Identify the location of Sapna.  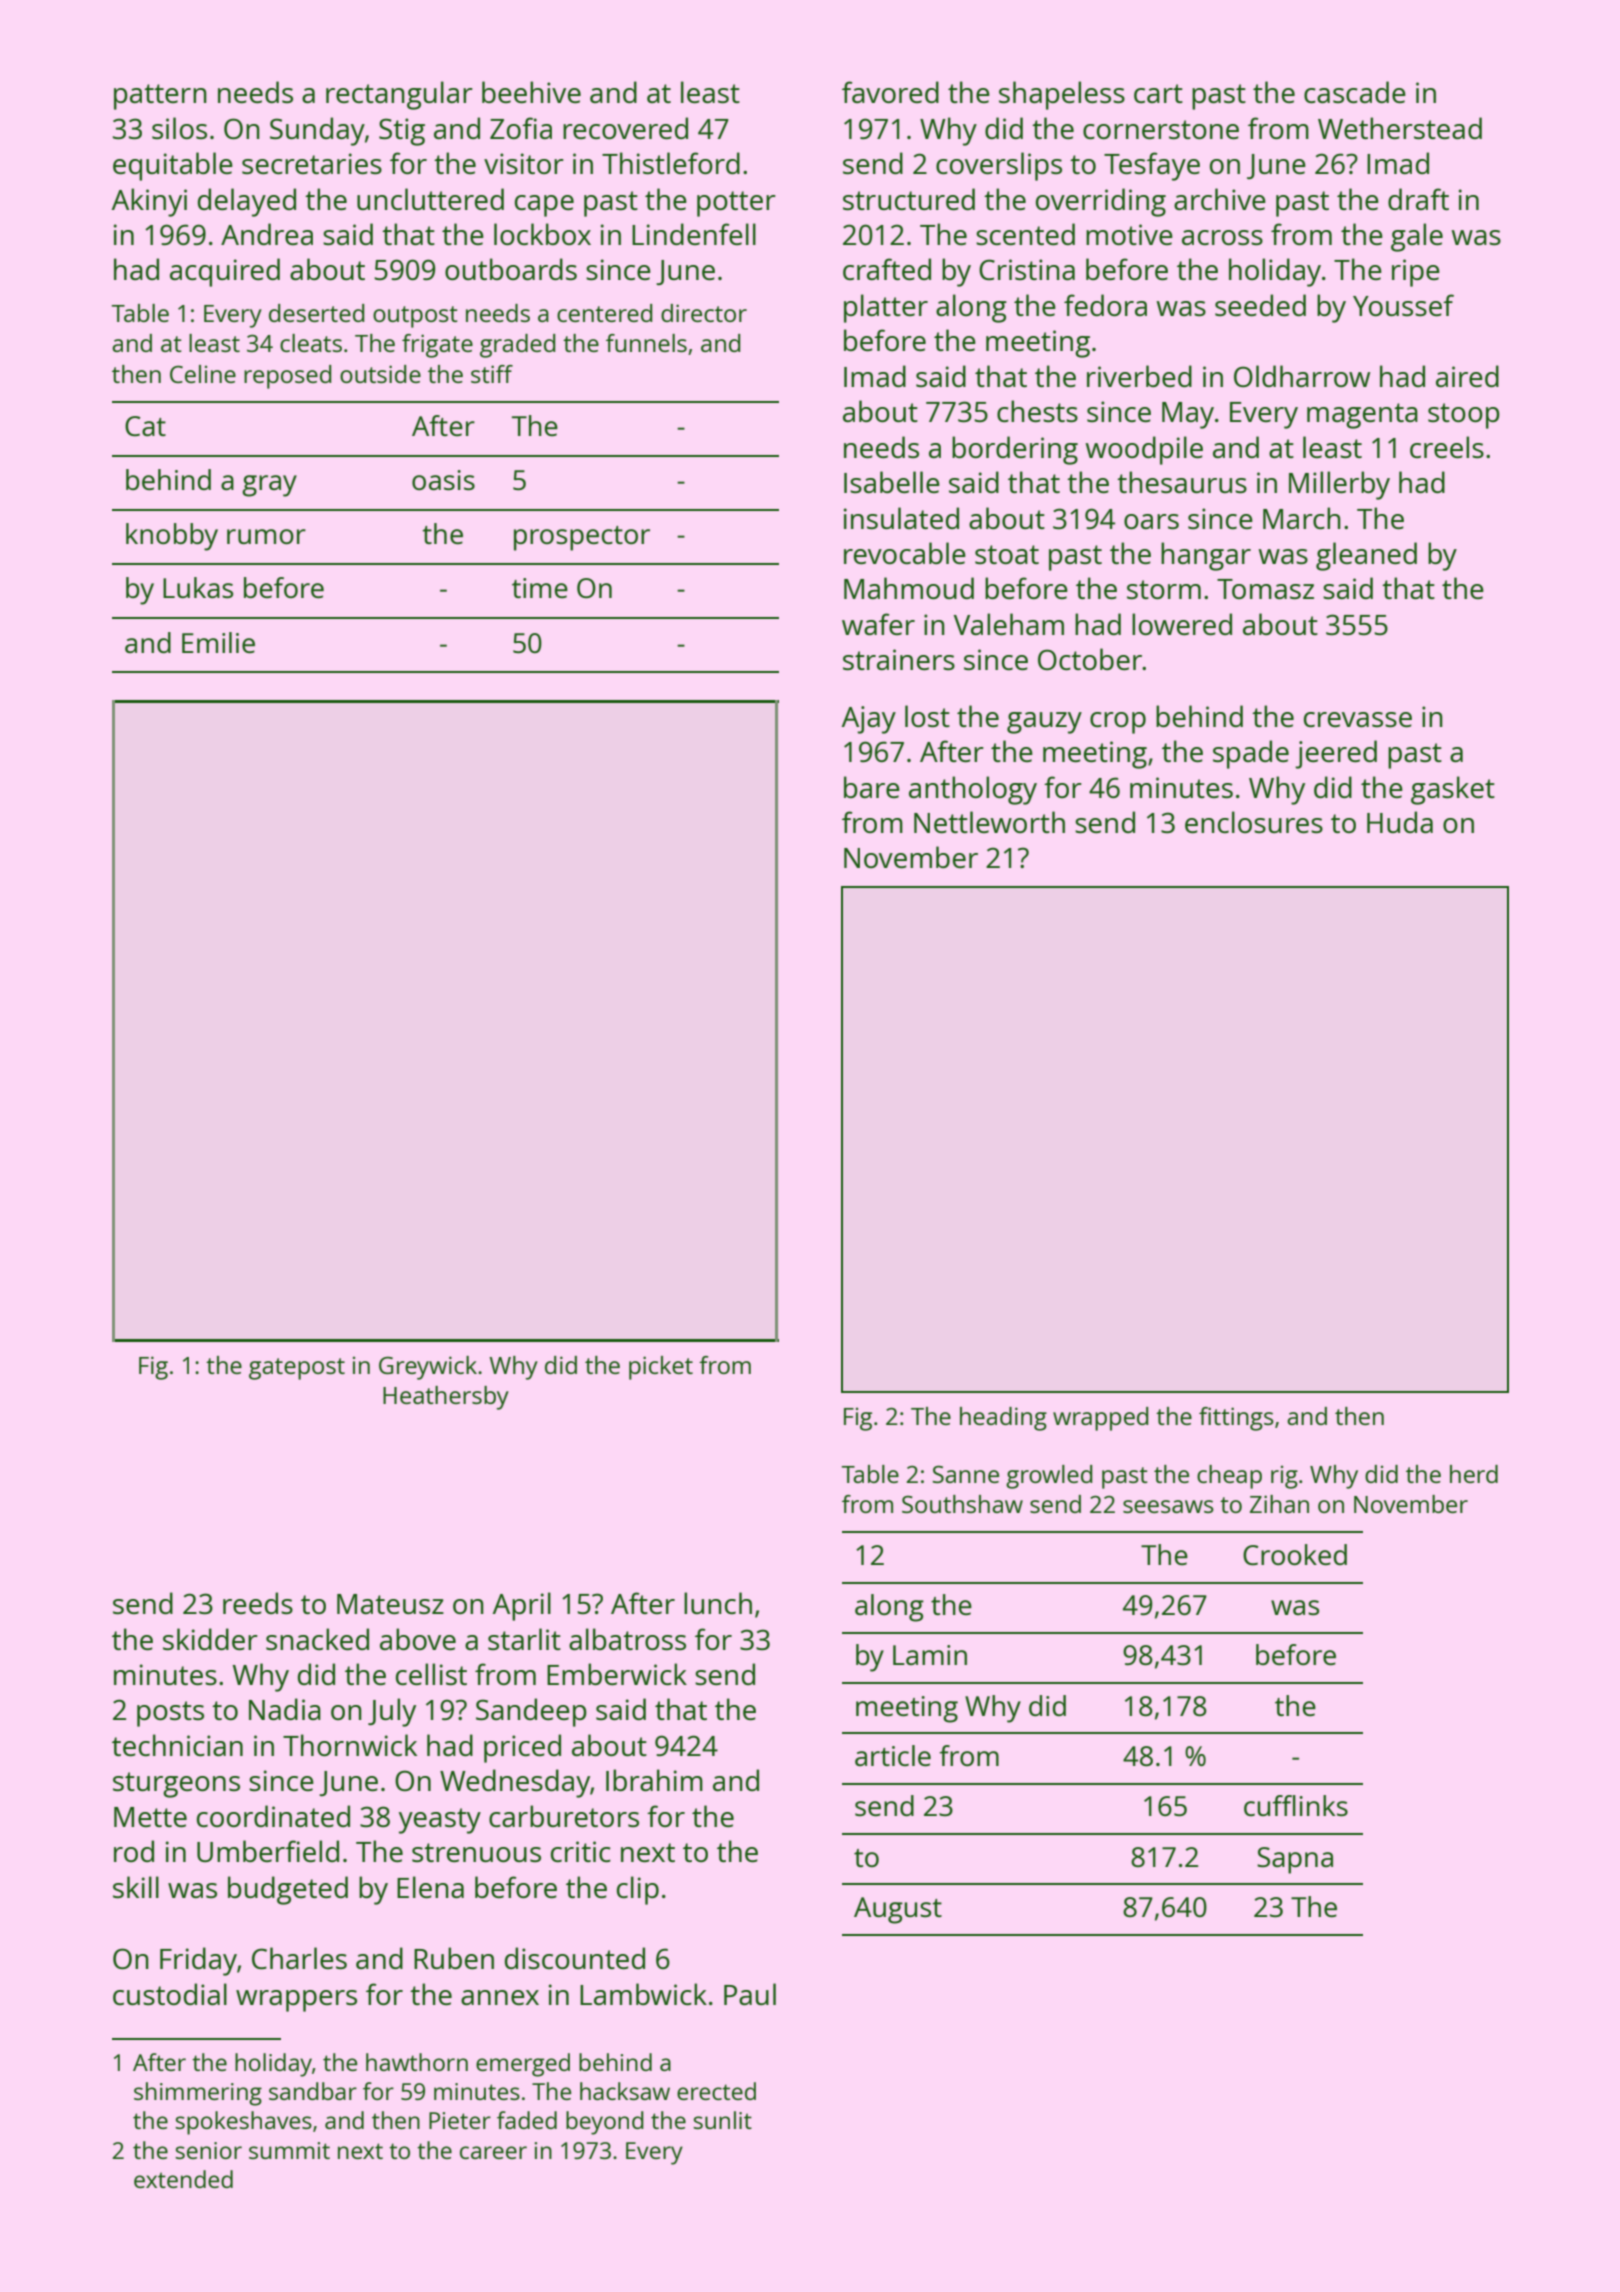
(1295, 1860).
